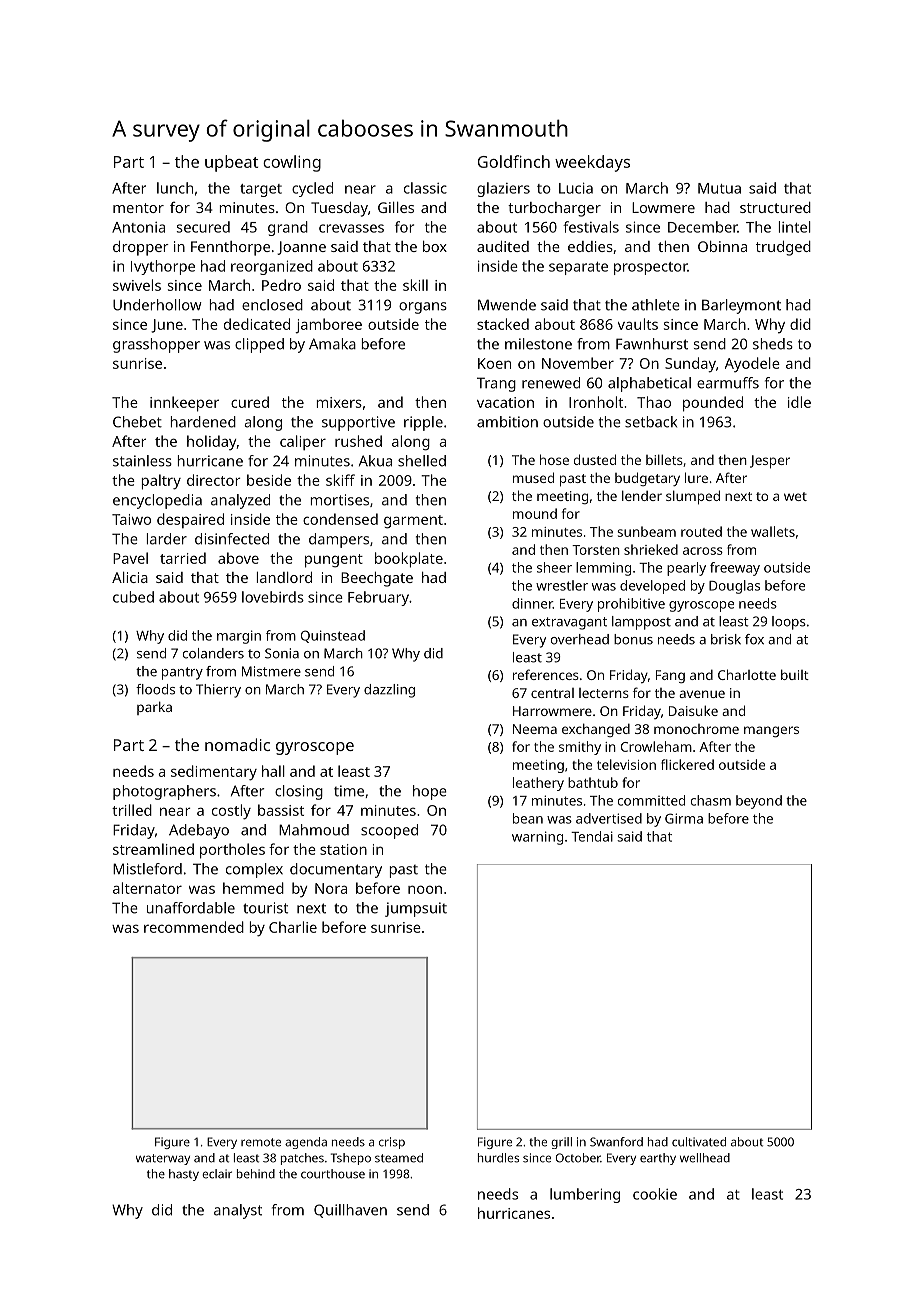 The height and width of the document is (1308, 924). What do you see at coordinates (585, 1195) in the document?
I see `lumbering` at bounding box center [585, 1195].
